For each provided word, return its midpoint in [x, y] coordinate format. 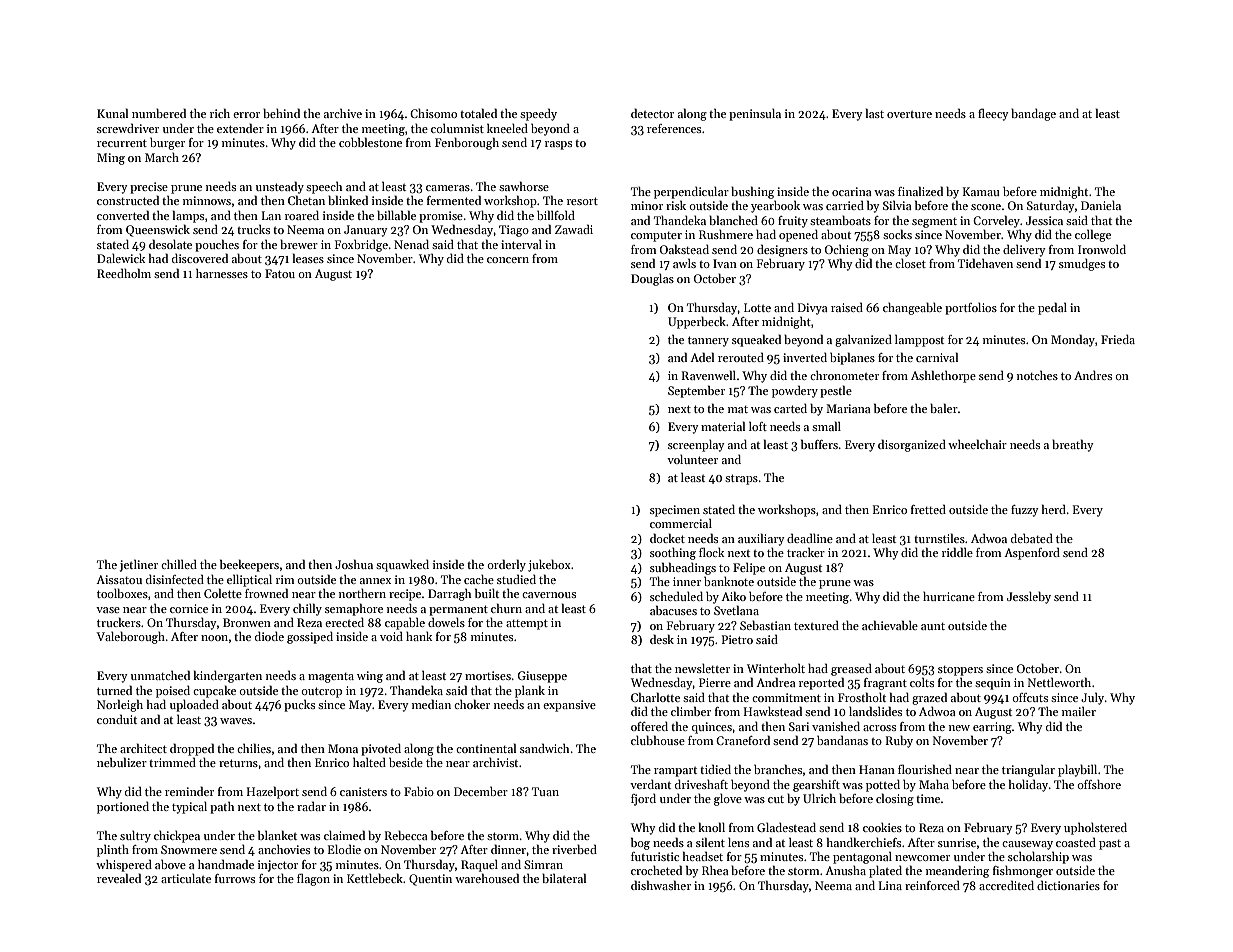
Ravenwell [709, 375]
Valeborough [130, 637]
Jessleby [1029, 597]
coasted [1076, 842]
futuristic [655, 856]
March [162, 157]
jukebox [549, 565]
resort [582, 201]
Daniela [1101, 205]
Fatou [280, 273]
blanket [277, 835]
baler [944, 408]
